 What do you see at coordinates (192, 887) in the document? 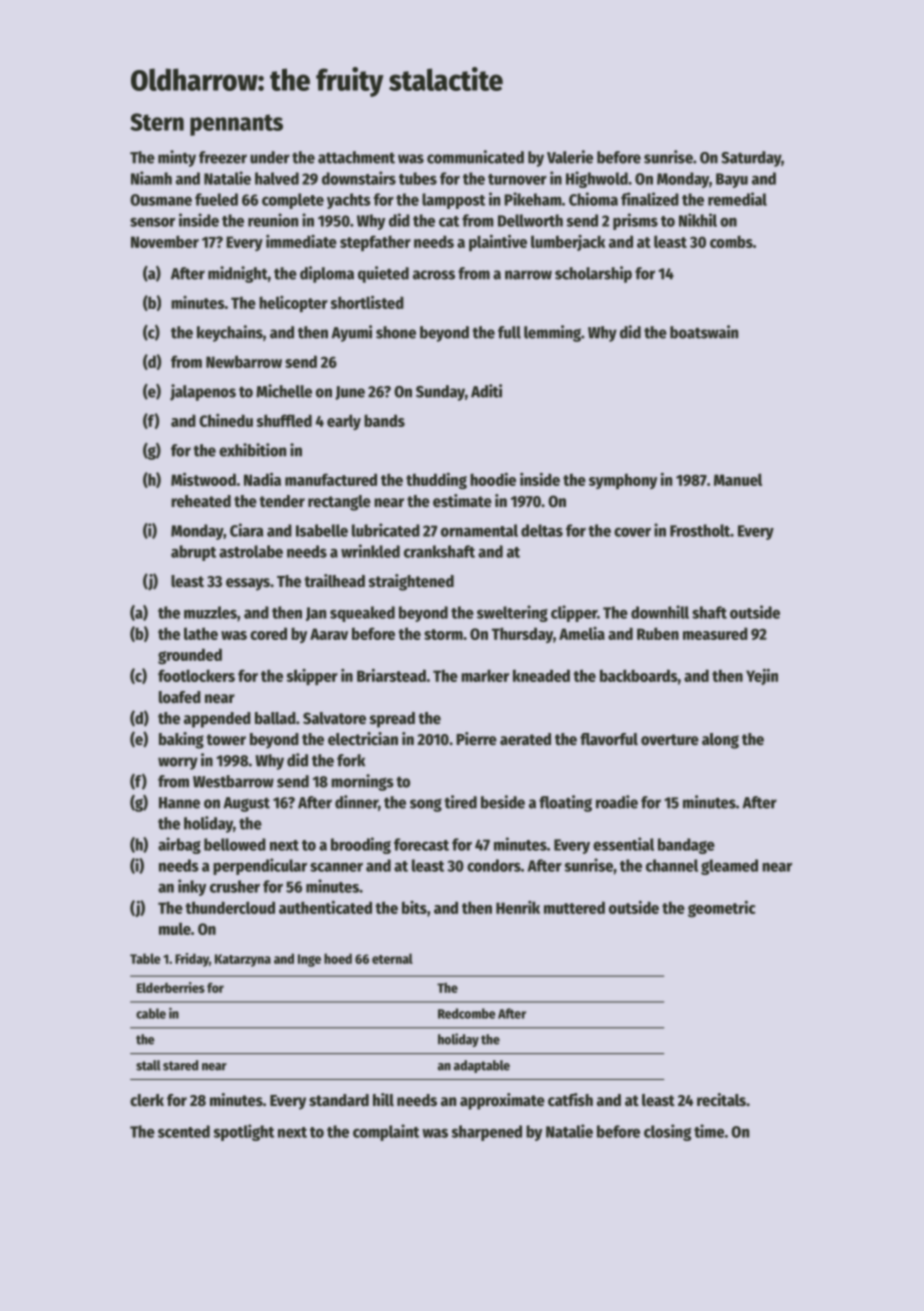
I see `inky` at bounding box center [192, 887].
